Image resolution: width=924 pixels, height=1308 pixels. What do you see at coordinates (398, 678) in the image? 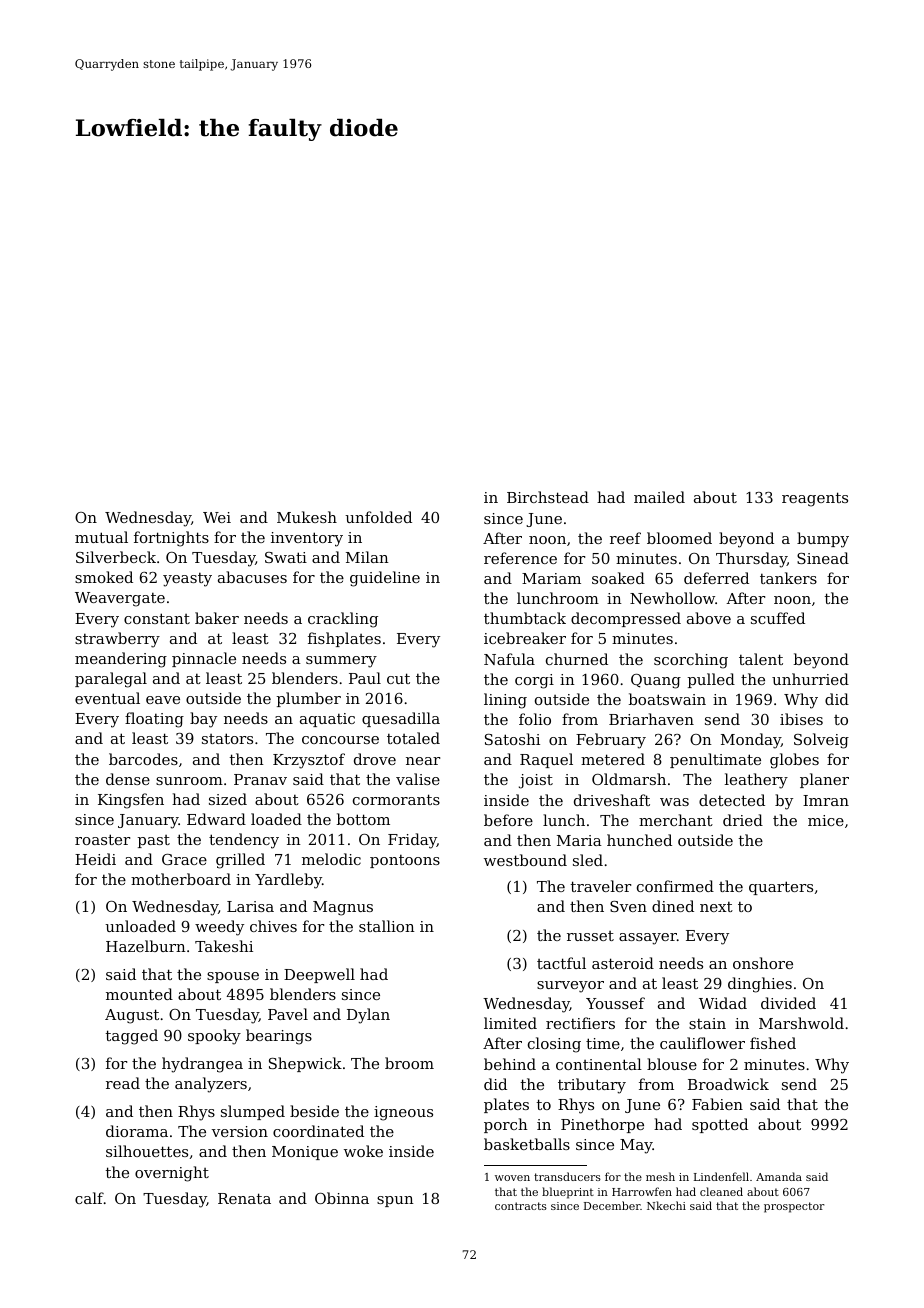
I see `cut` at bounding box center [398, 678].
